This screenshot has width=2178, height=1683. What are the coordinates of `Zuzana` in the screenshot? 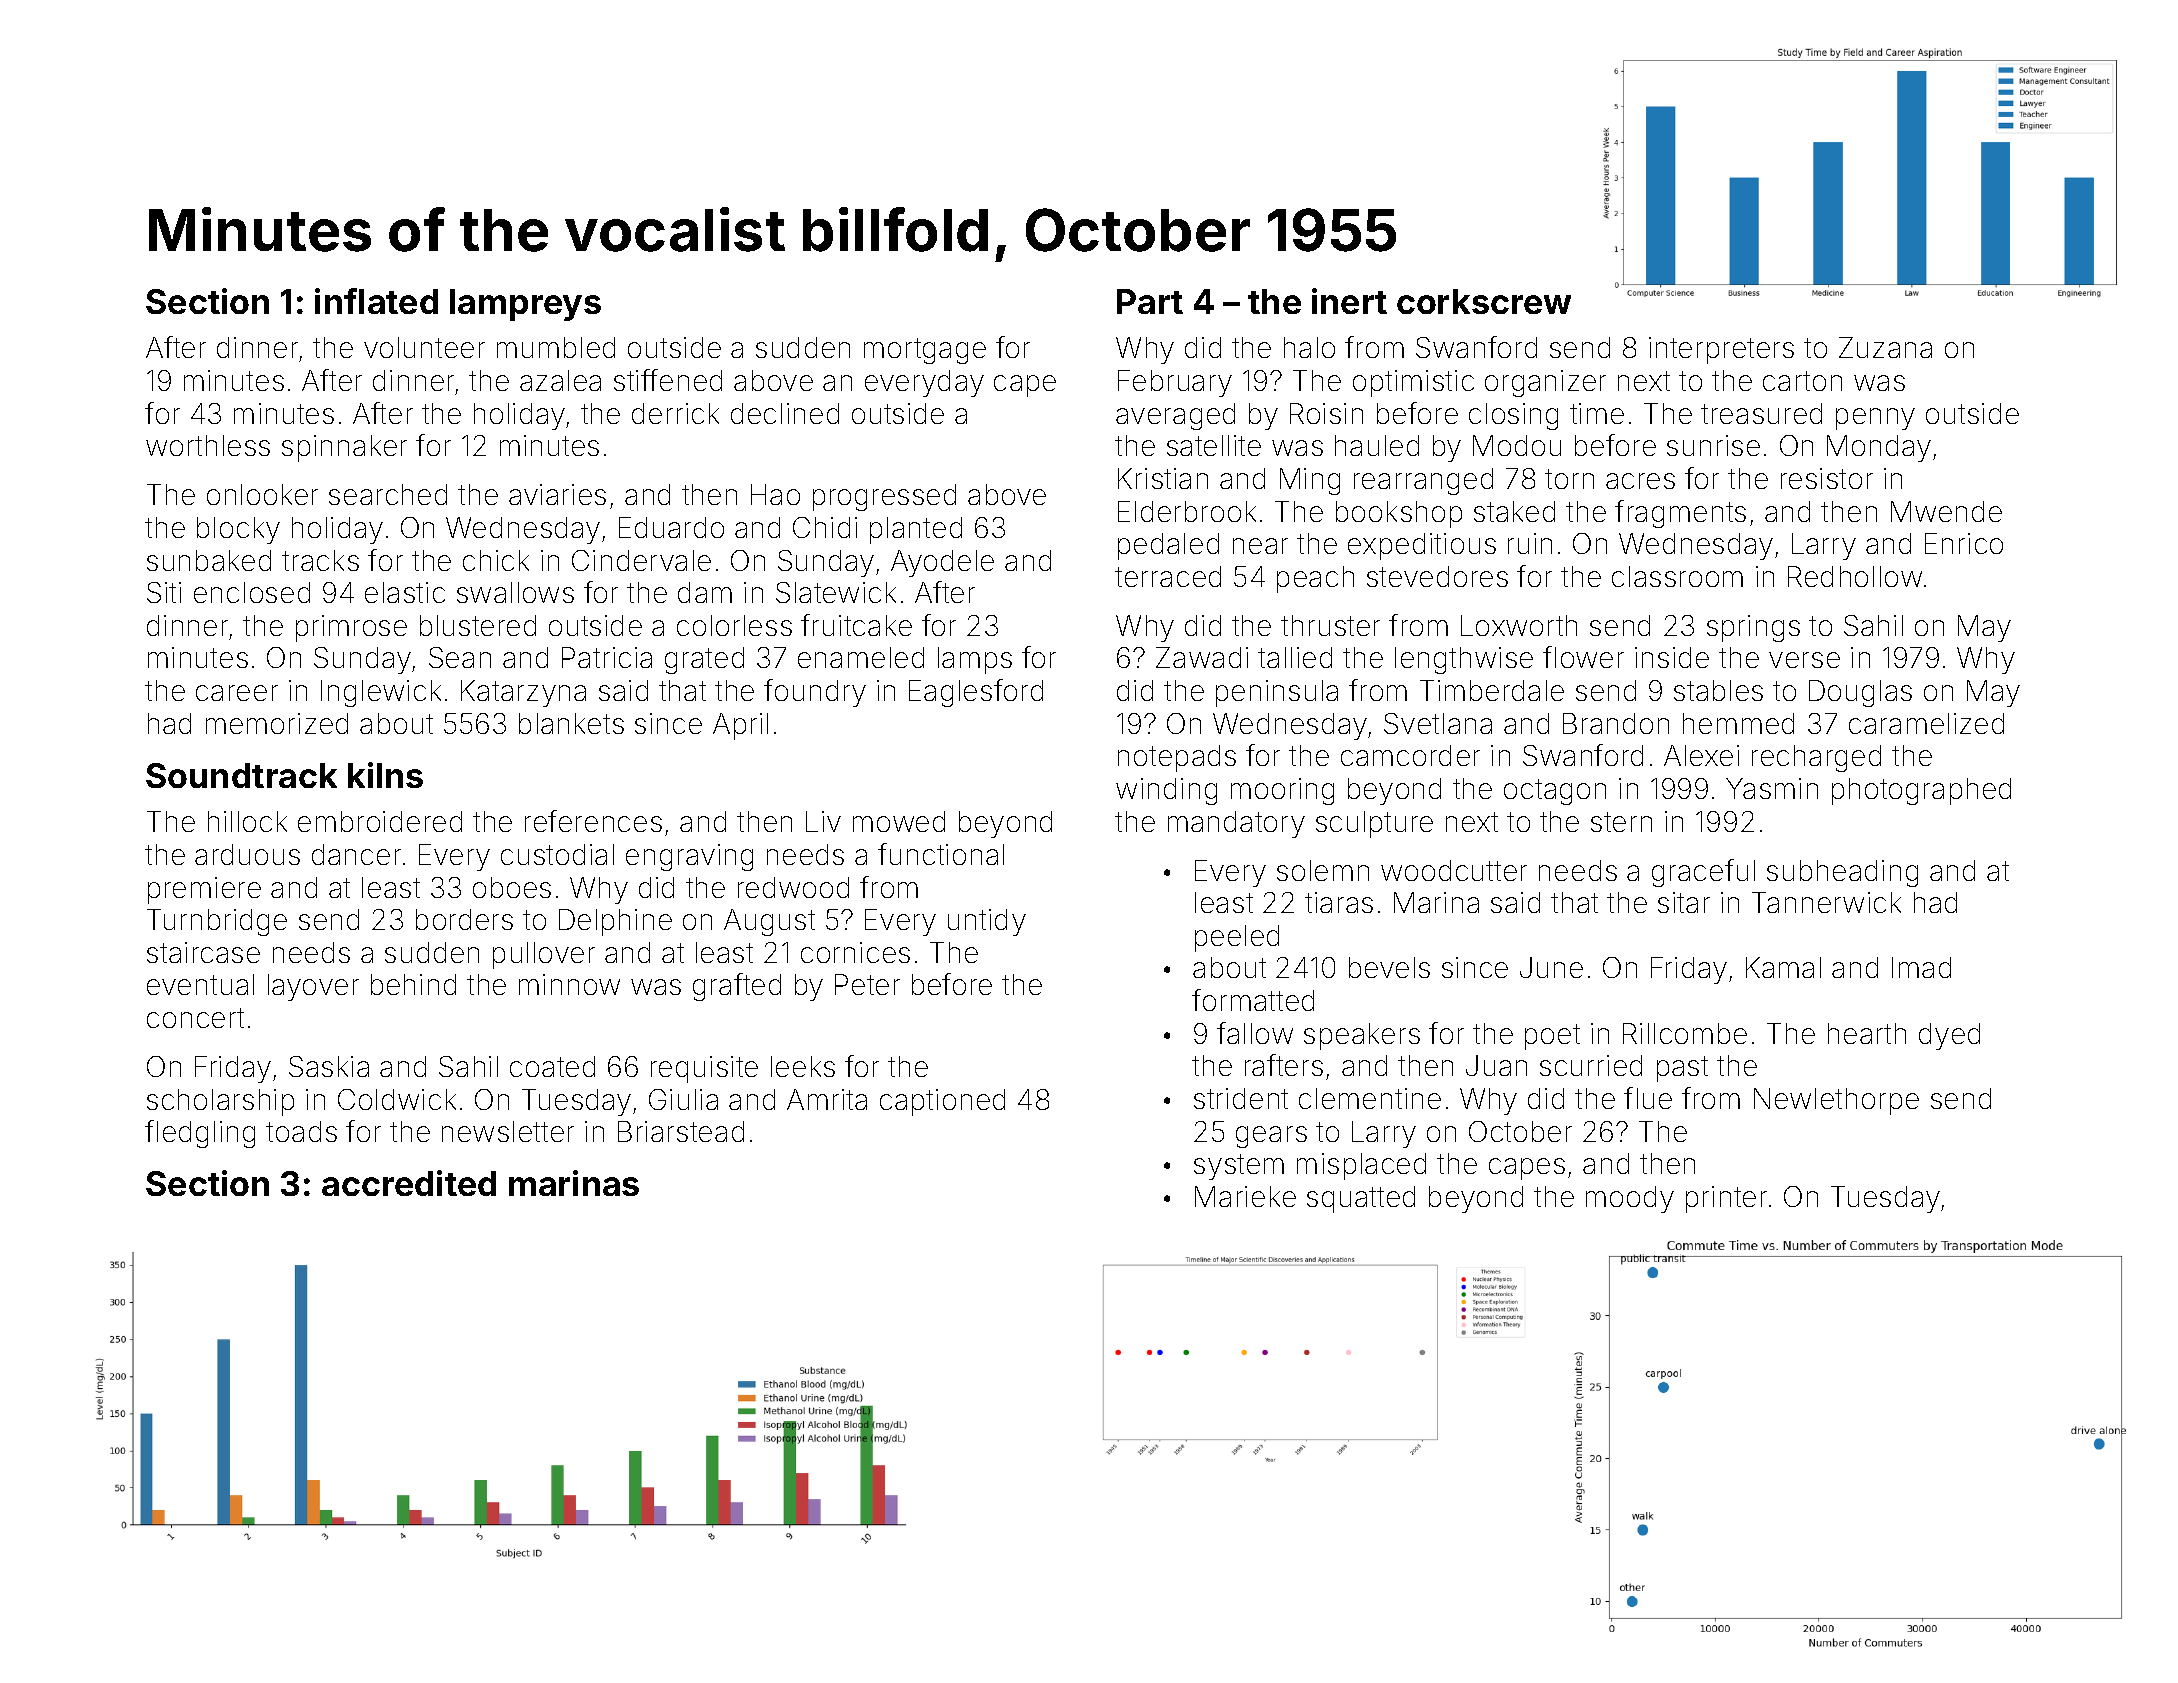 It's located at (1885, 347).
